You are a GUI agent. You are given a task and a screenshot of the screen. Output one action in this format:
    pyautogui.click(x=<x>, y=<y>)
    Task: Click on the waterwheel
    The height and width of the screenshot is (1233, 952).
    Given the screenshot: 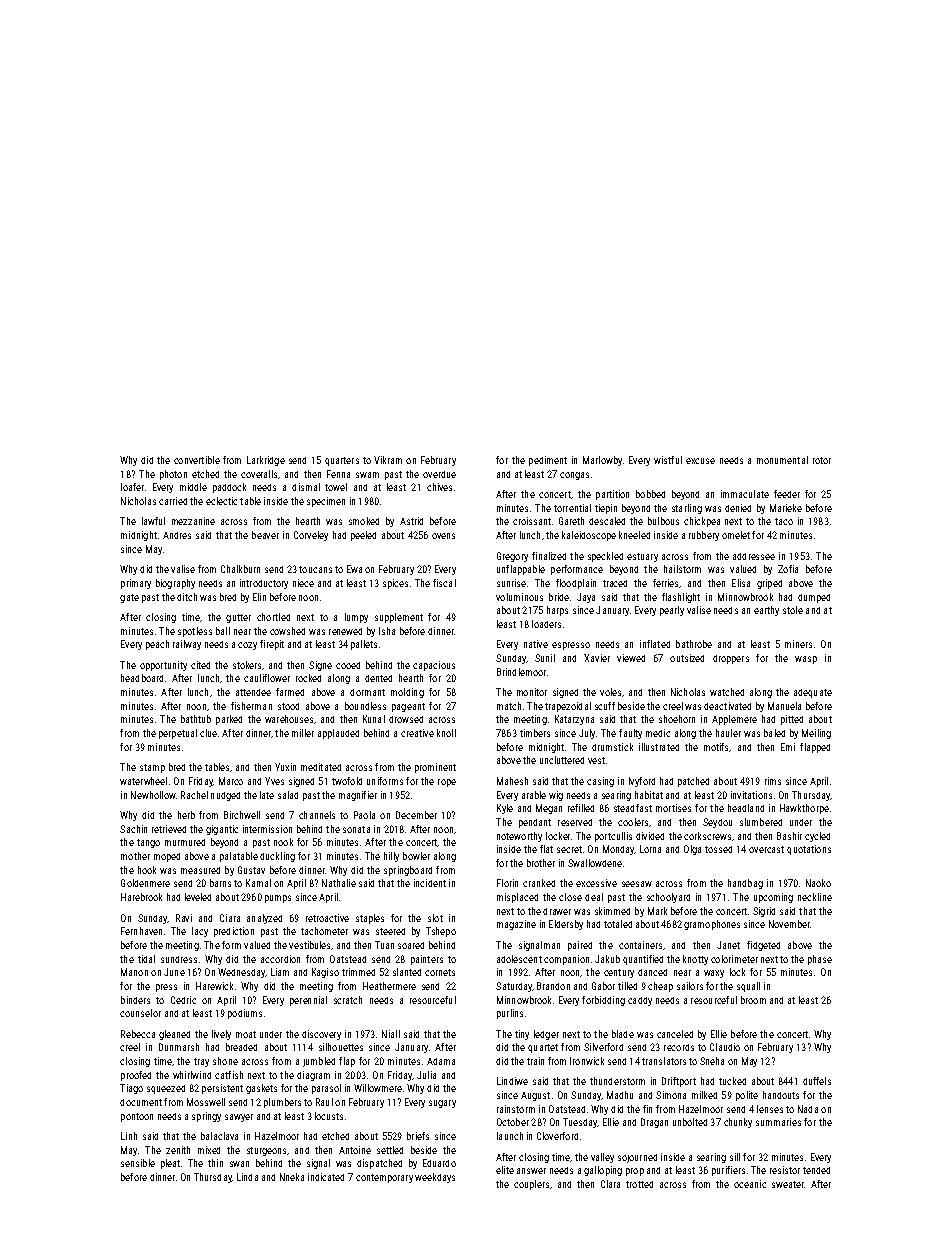 What is the action you would take?
    pyautogui.click(x=143, y=781)
